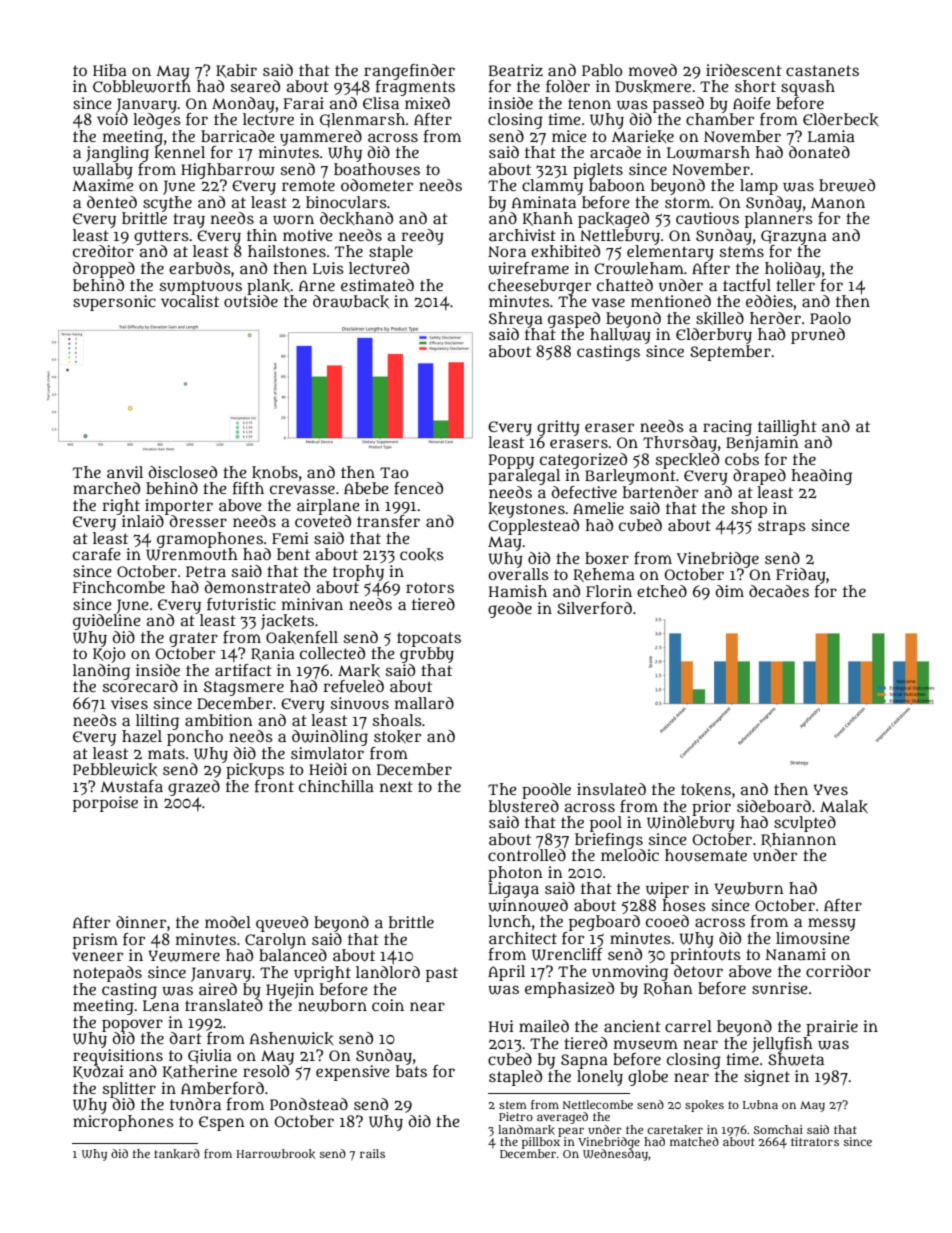  I want to click on iridescent, so click(744, 70).
